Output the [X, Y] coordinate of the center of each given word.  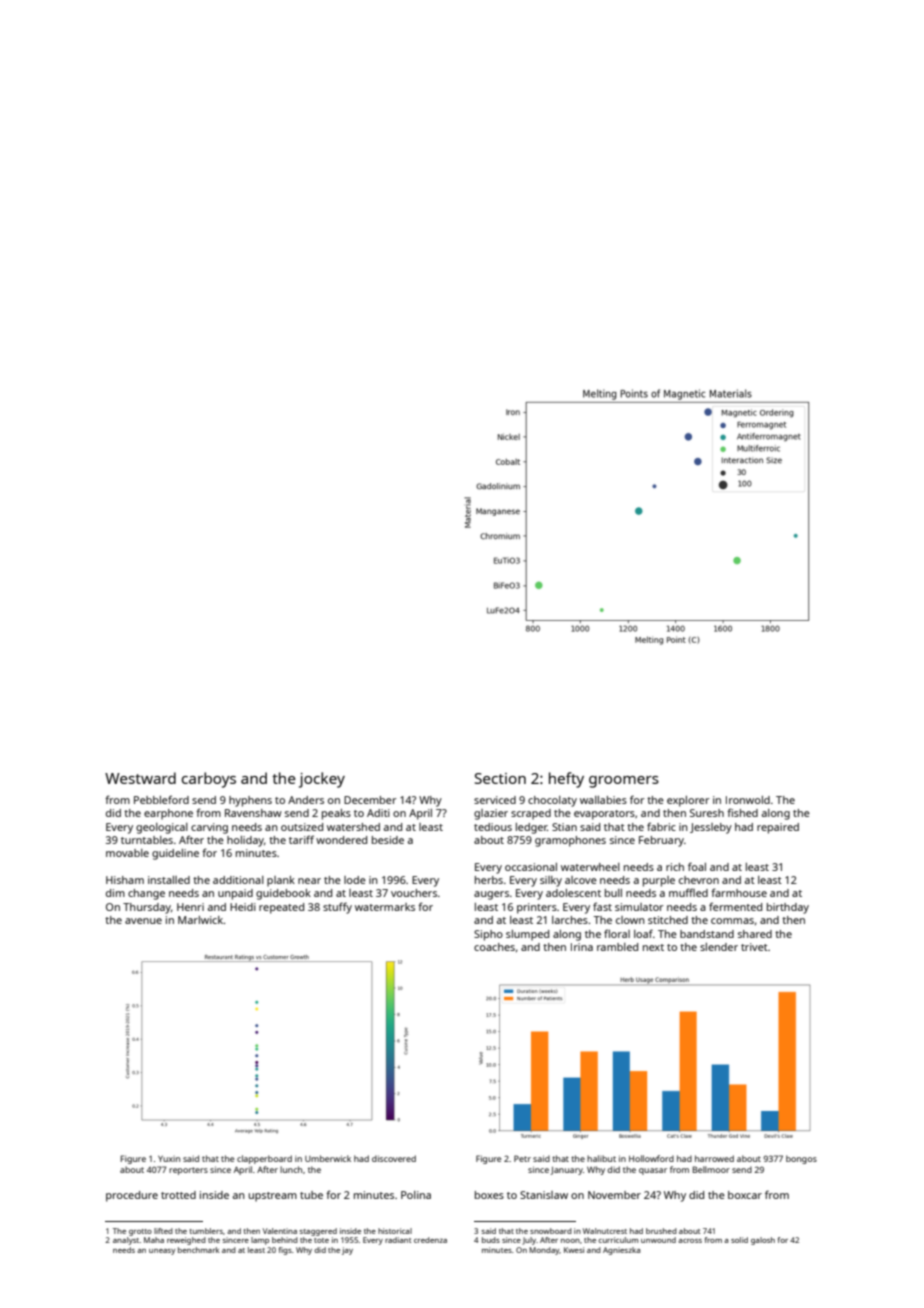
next [653, 947]
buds [491, 1240]
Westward [140, 778]
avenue [143, 921]
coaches [494, 947]
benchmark [198, 1250]
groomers [624, 782]
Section [500, 778]
